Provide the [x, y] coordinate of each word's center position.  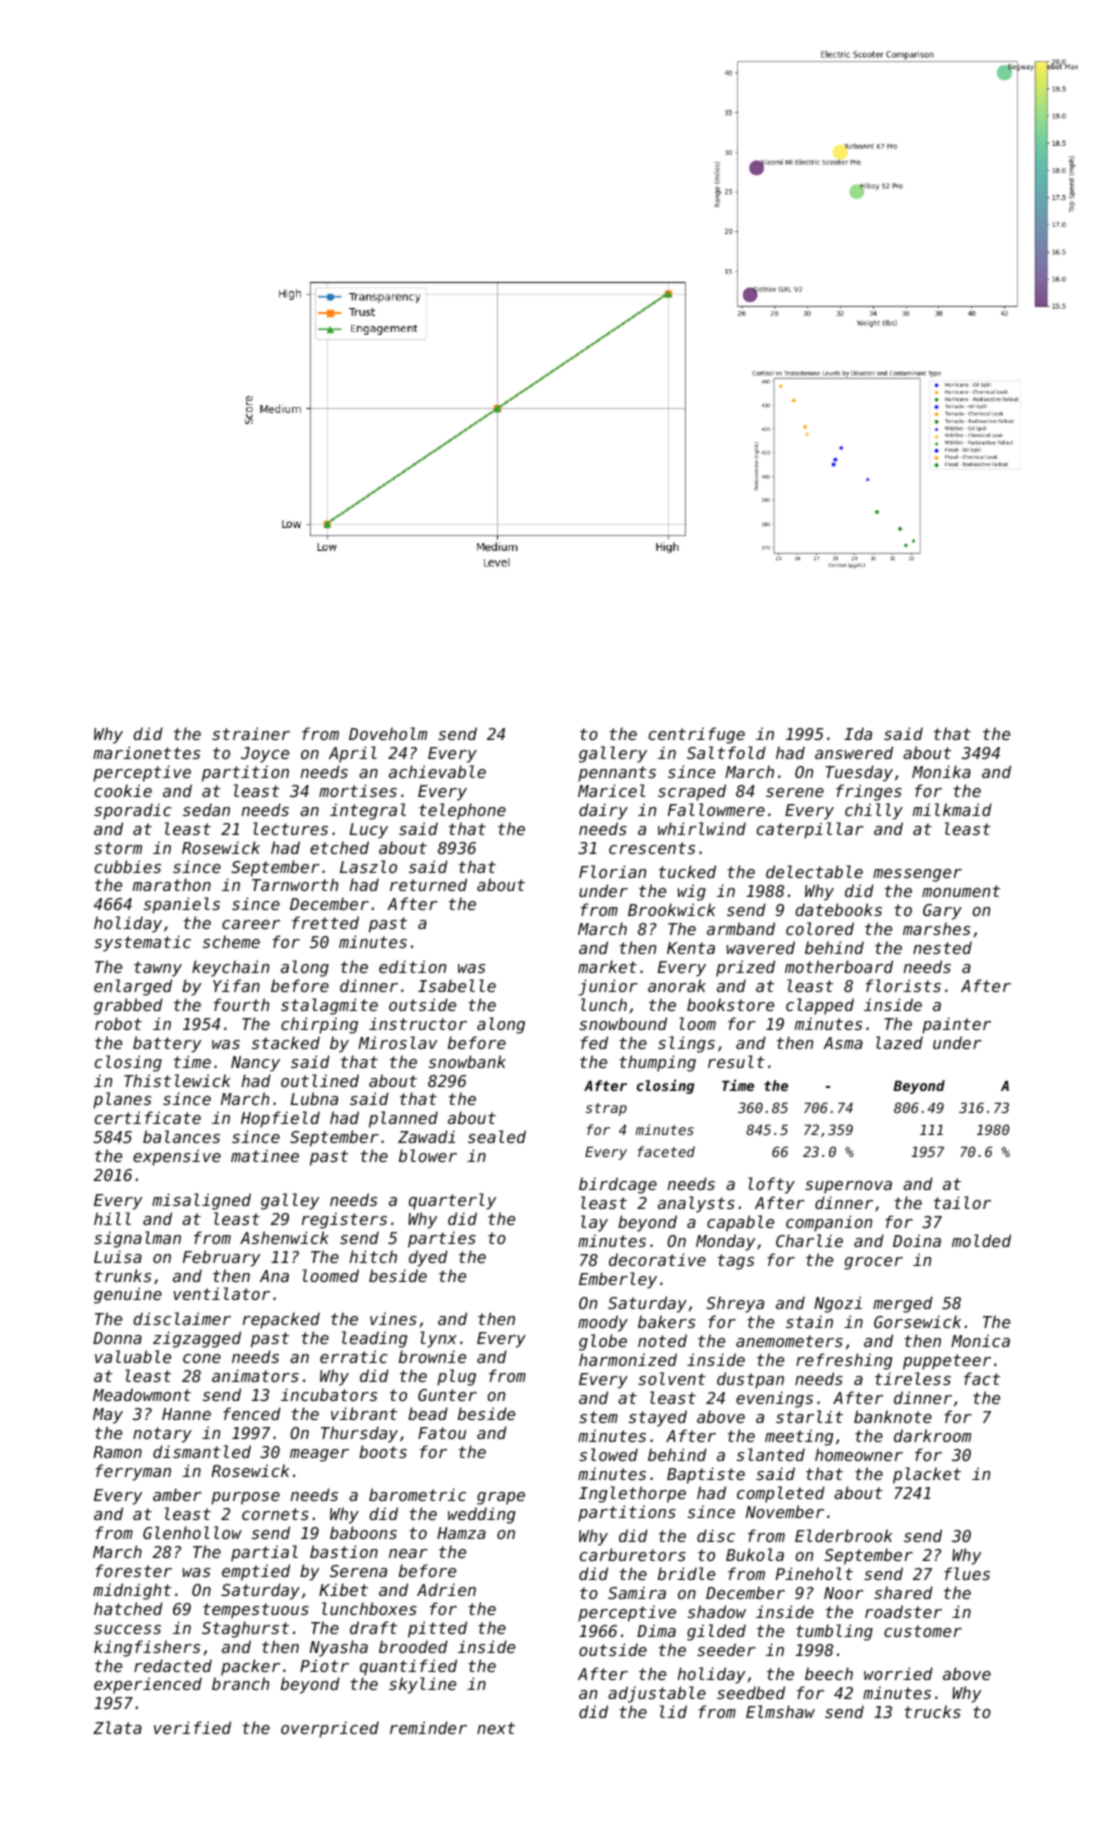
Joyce [265, 755]
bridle [686, 1573]
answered [854, 752]
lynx [438, 1339]
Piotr [324, 1665]
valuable [133, 1356]
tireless [913, 1378]
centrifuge [697, 735]
